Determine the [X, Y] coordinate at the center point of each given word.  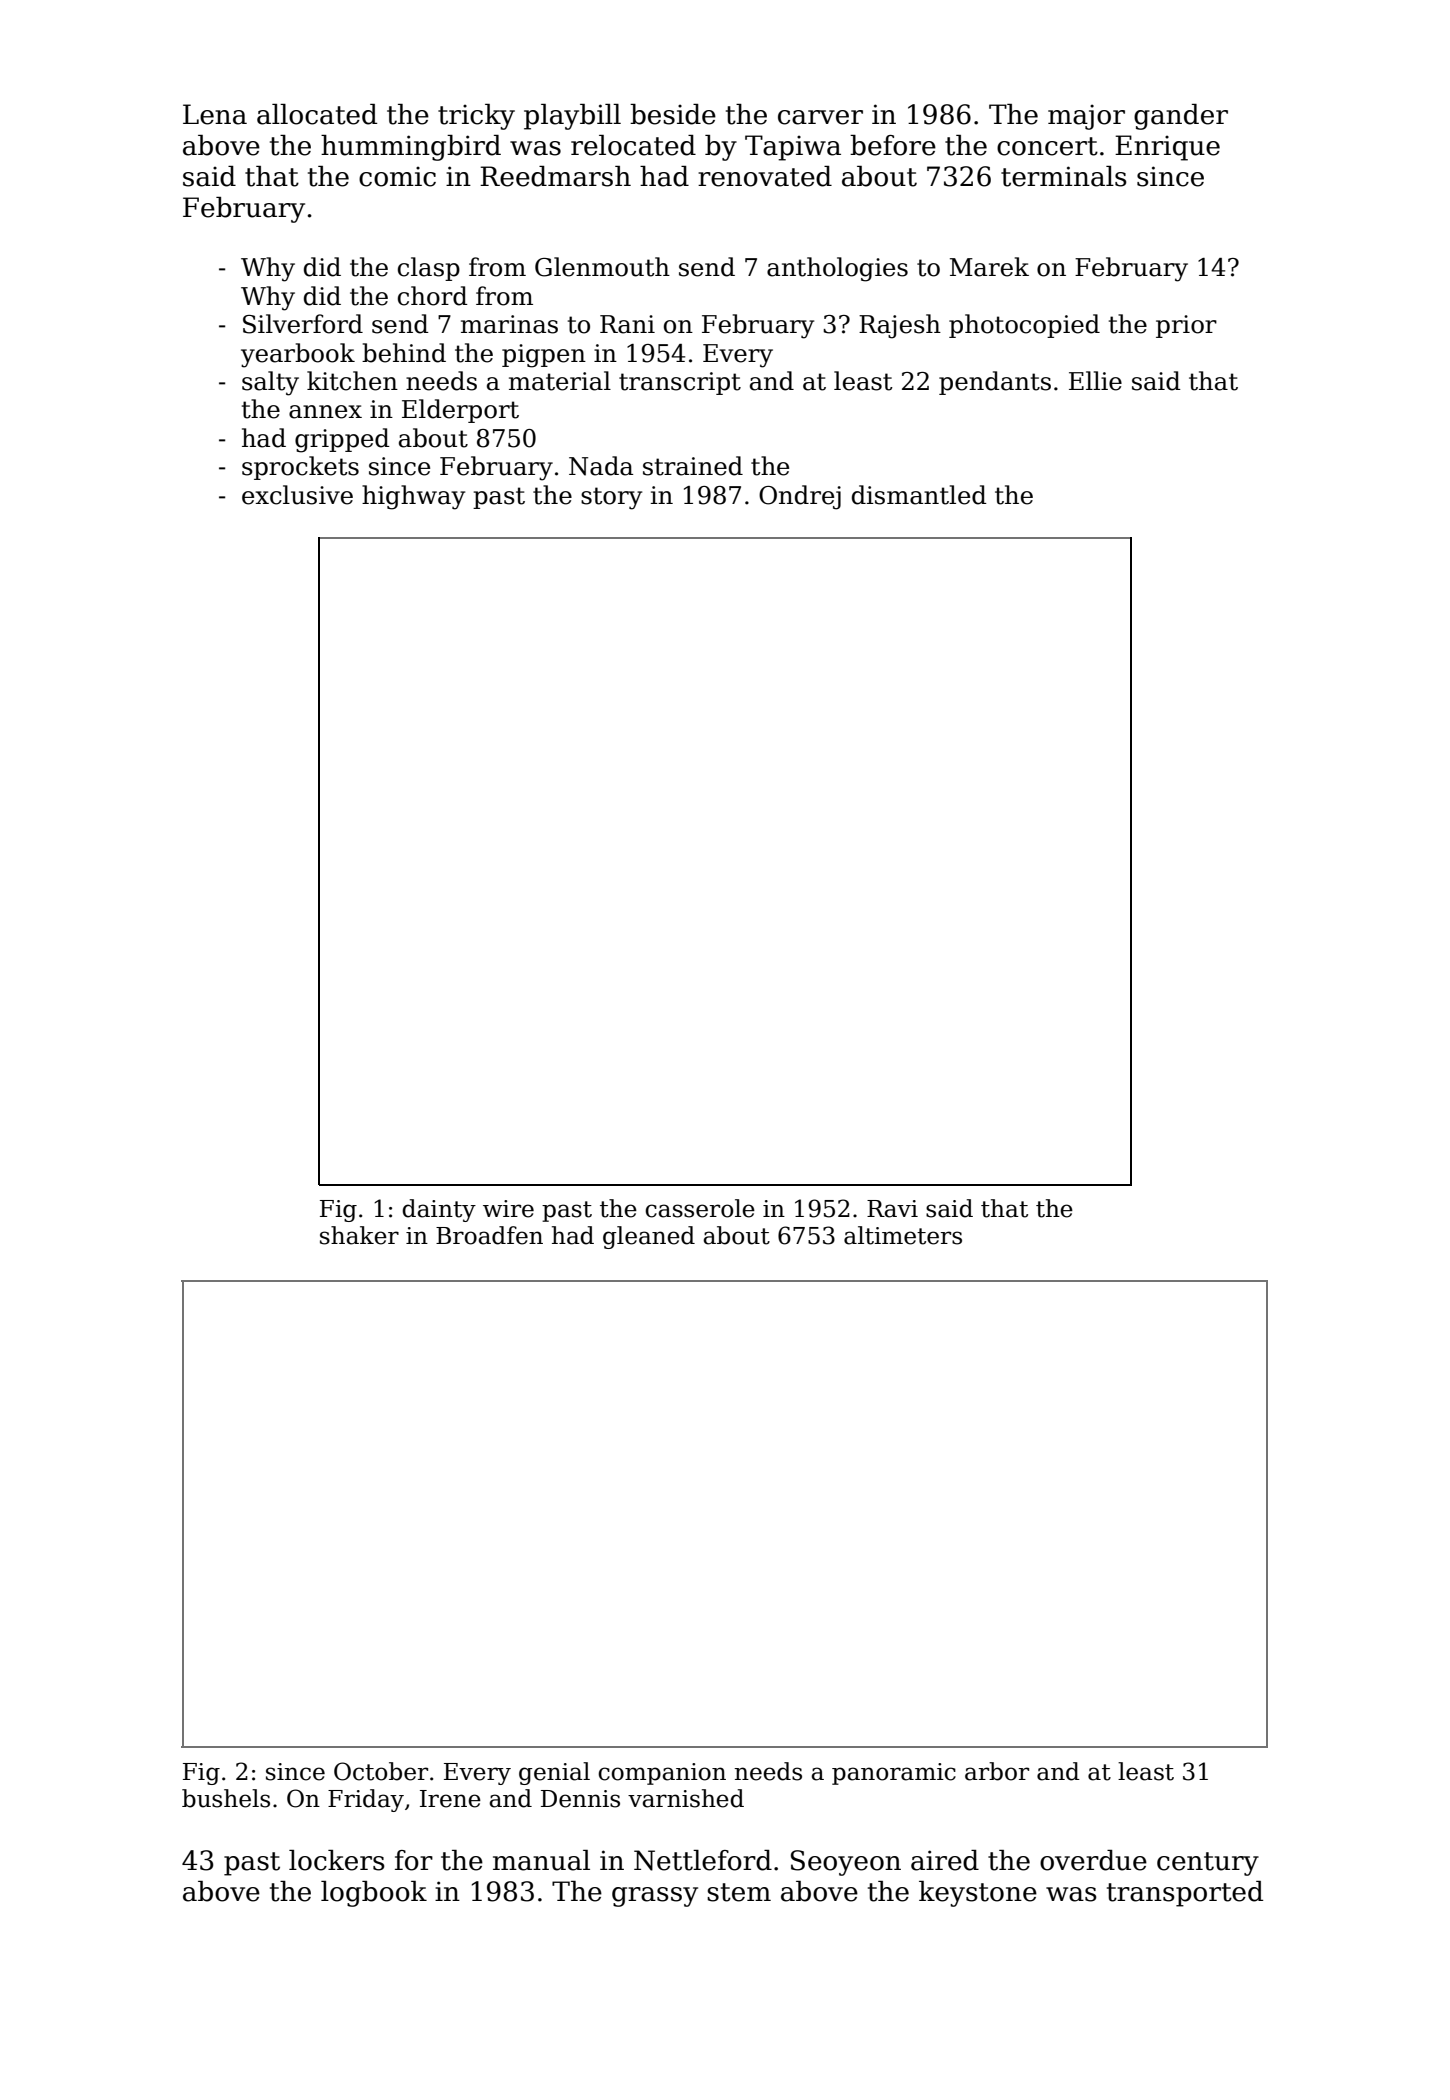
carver [820, 117]
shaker [359, 1235]
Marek [989, 267]
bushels [226, 1798]
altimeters [903, 1235]
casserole [700, 1208]
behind [404, 353]
